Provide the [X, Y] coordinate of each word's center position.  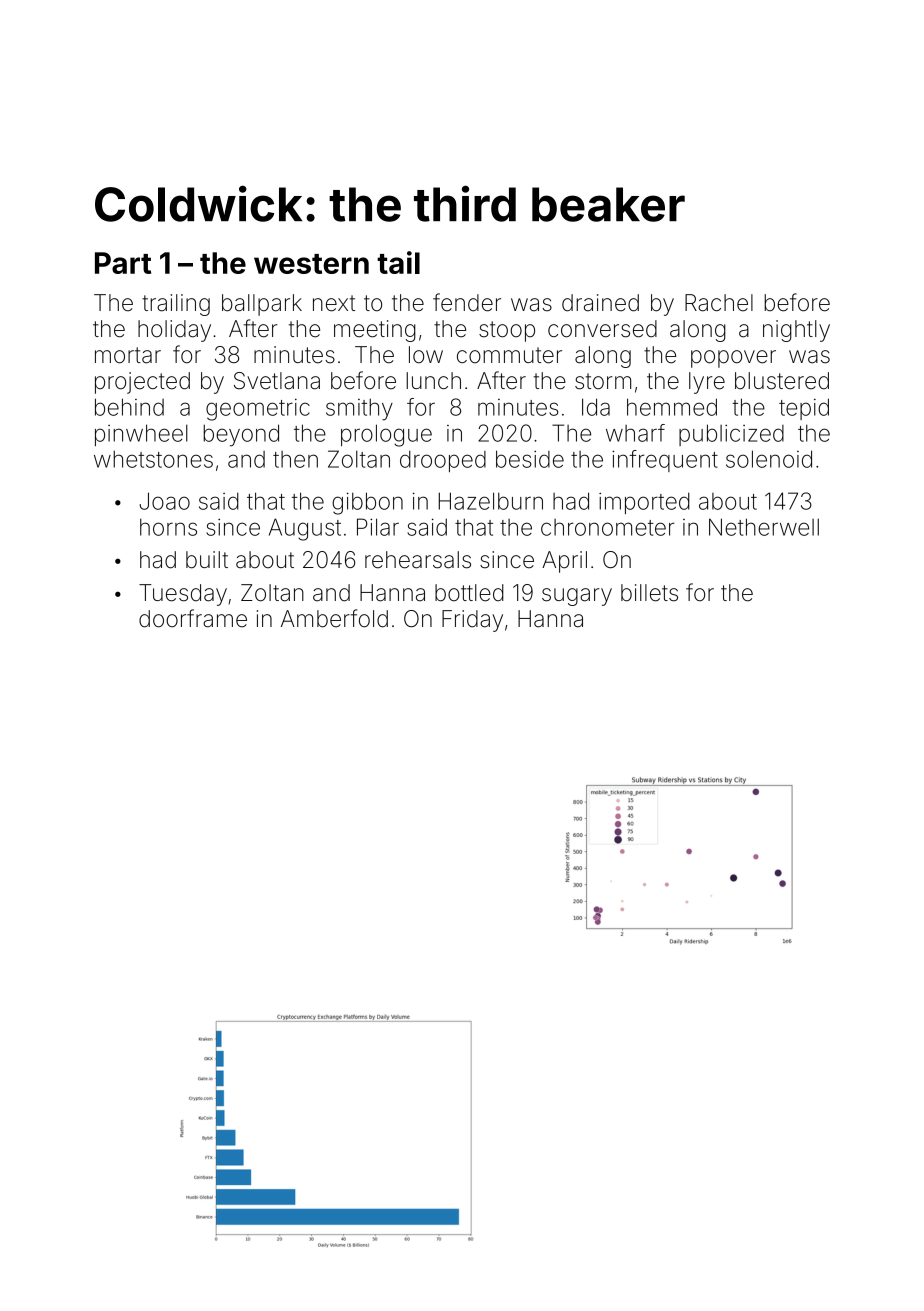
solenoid [769, 459]
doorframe [193, 618]
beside [530, 459]
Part [123, 263]
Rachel [719, 303]
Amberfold [334, 618]
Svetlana [277, 381]
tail [398, 262]
